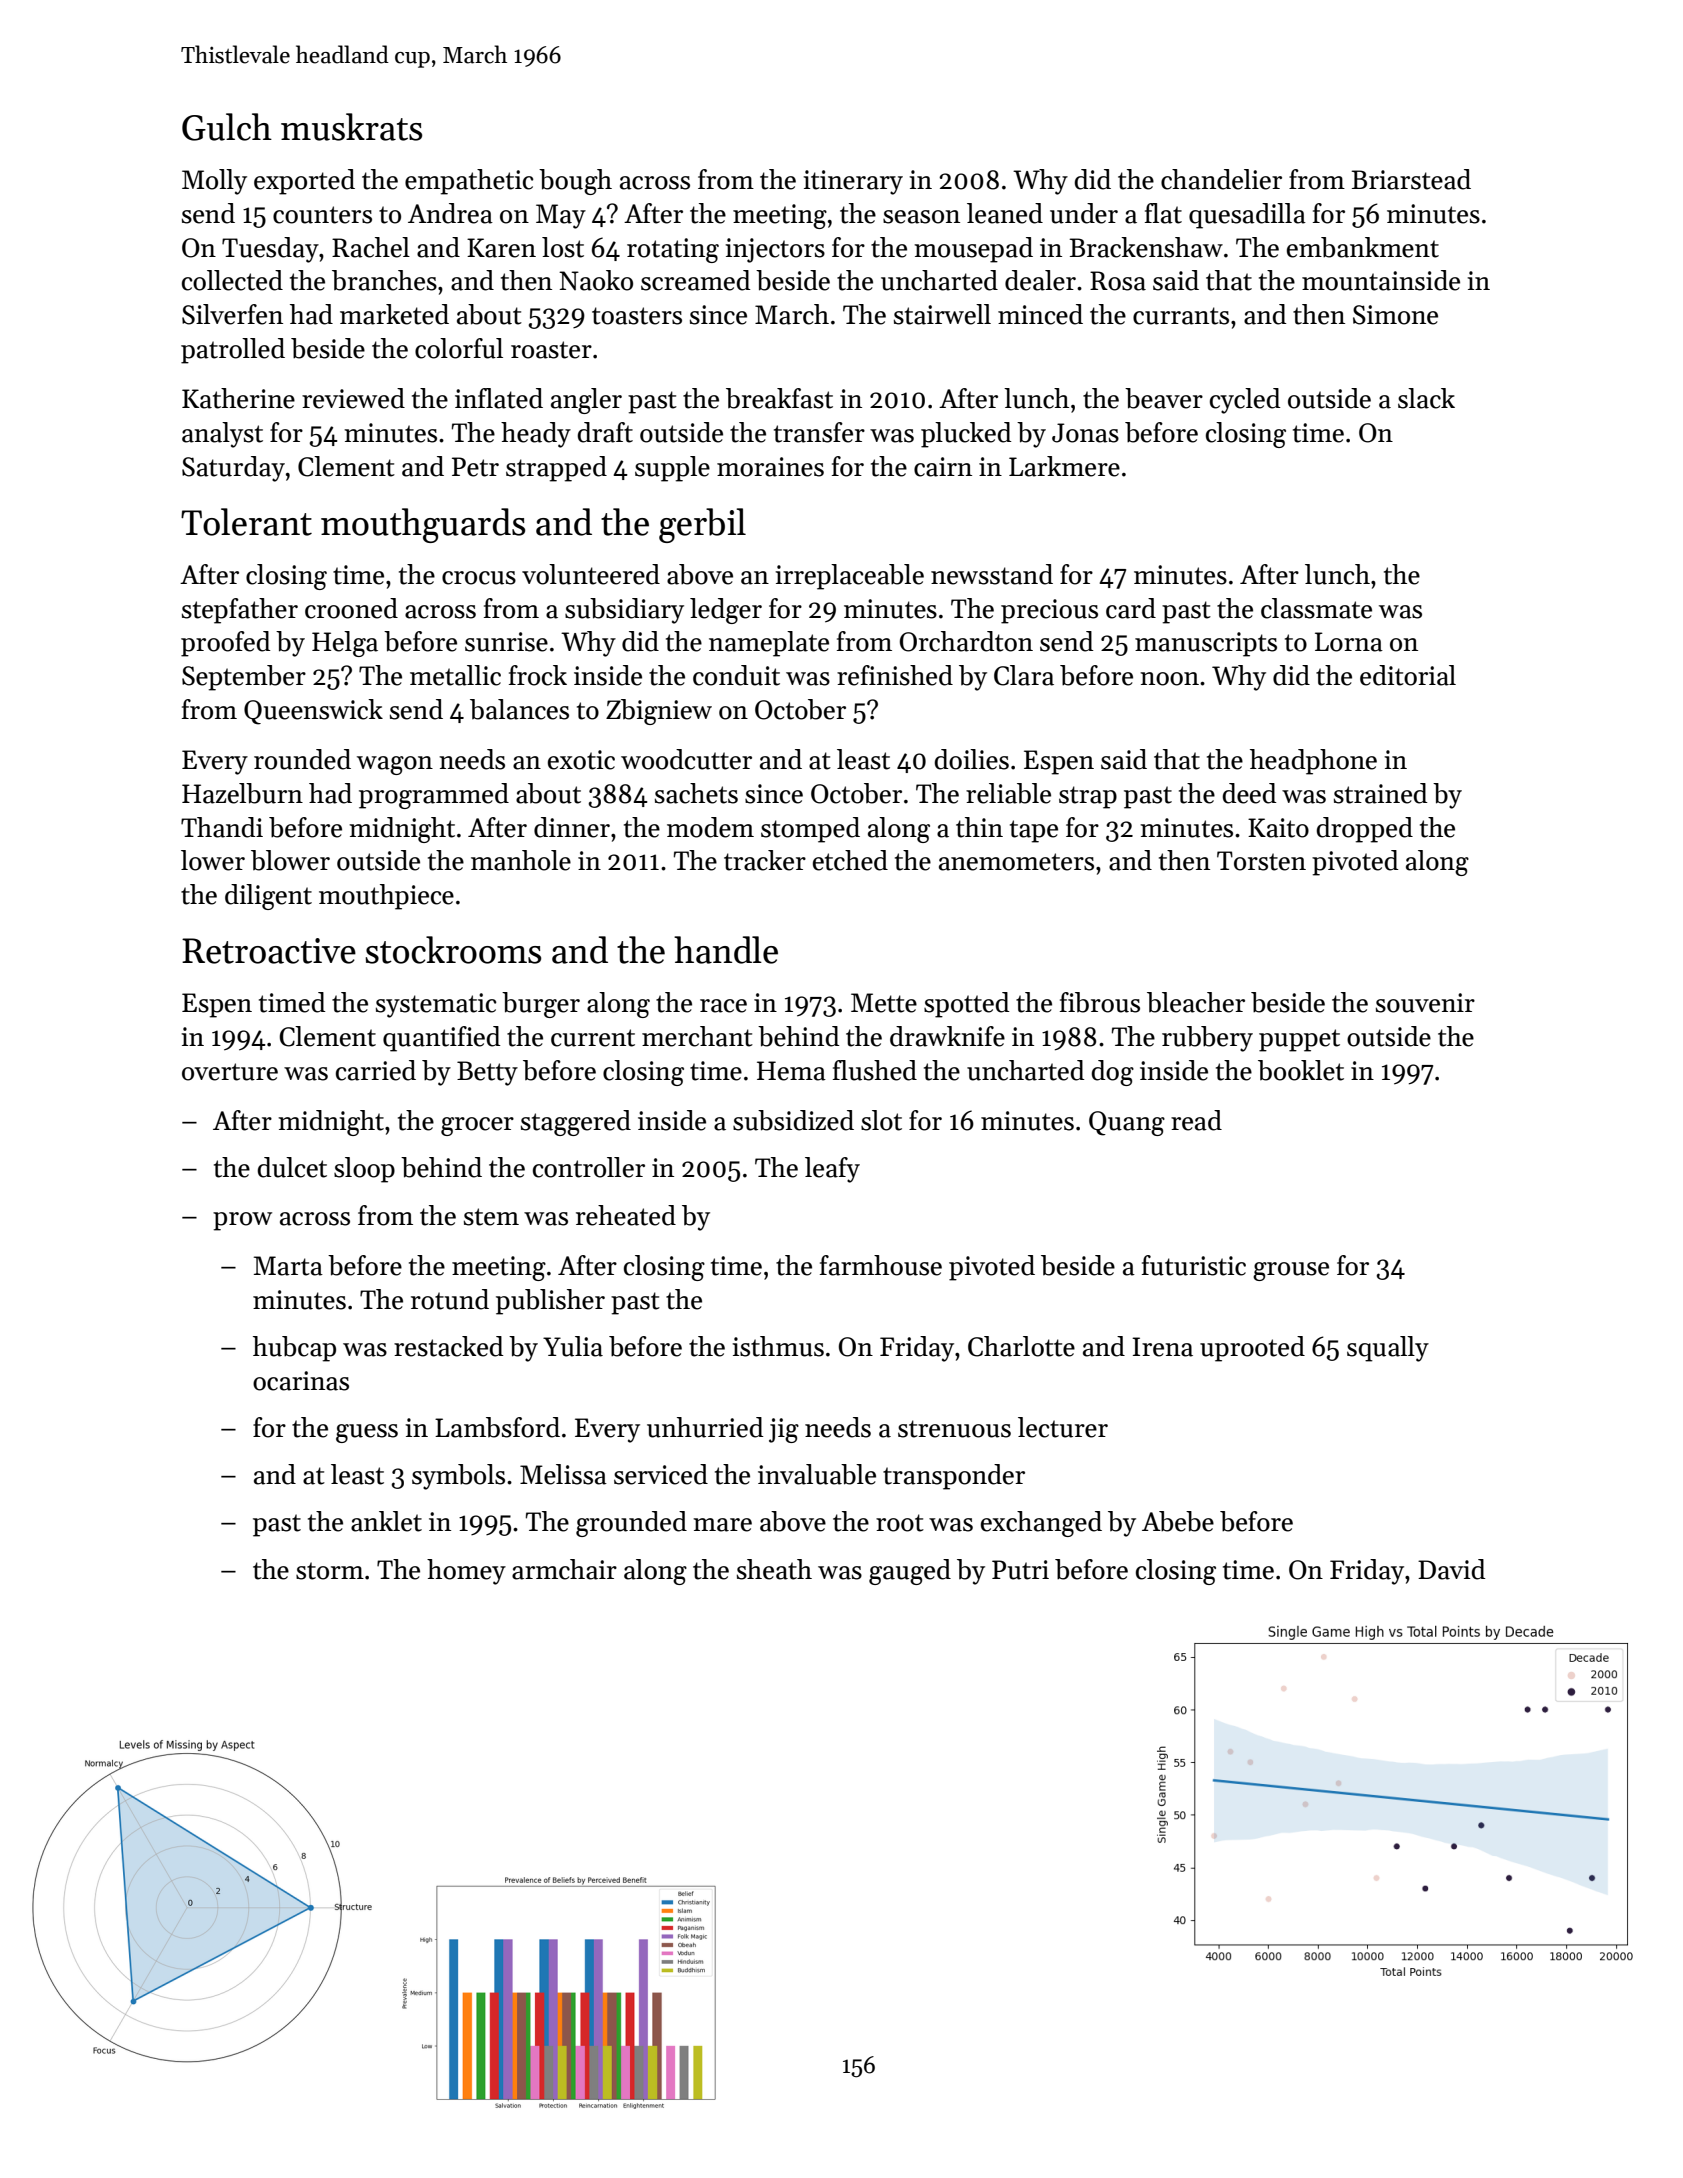 This screenshot has height=2178, width=1683. Describe the element at coordinates (1408, 675) in the screenshot. I see `editorial` at that location.
